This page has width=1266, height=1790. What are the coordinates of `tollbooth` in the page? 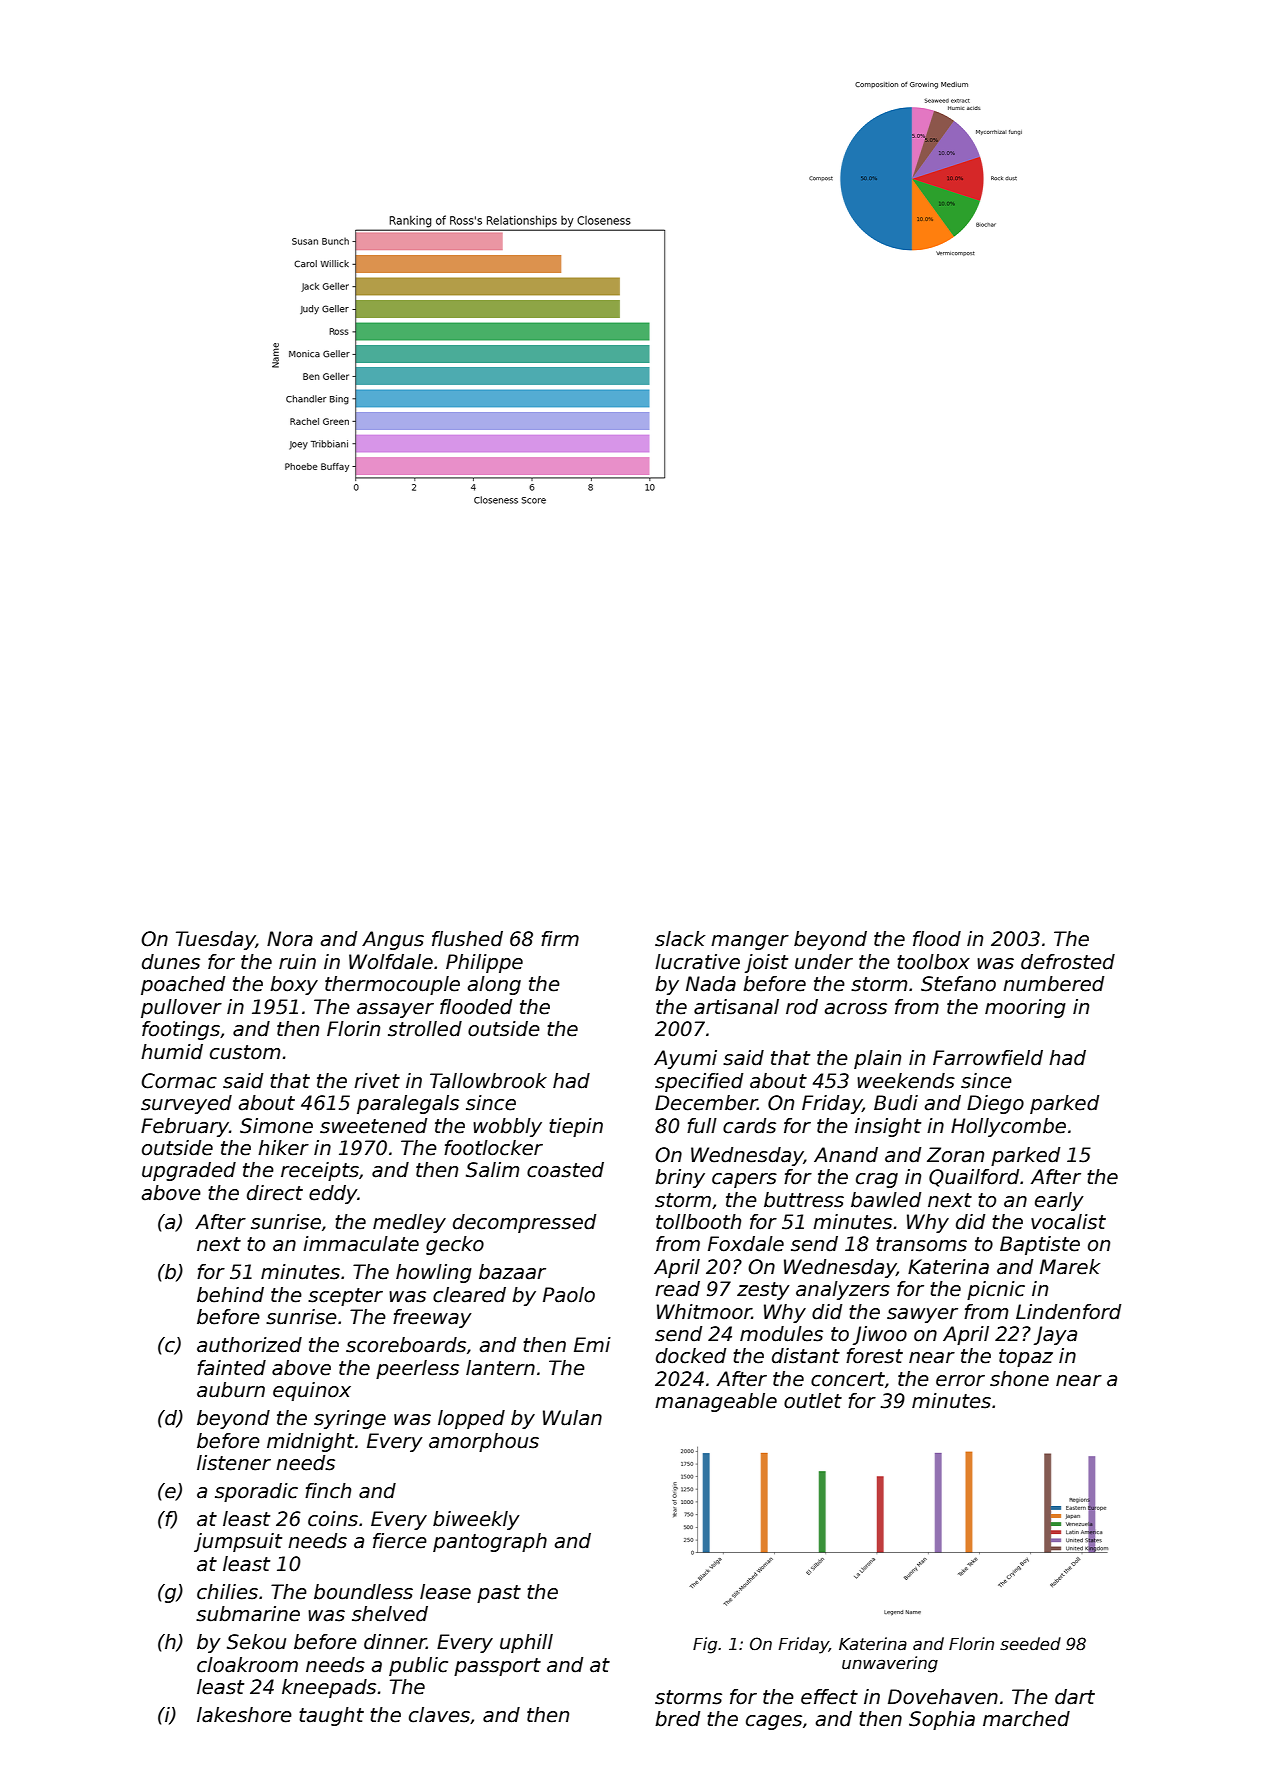 It's located at (698, 1222).
